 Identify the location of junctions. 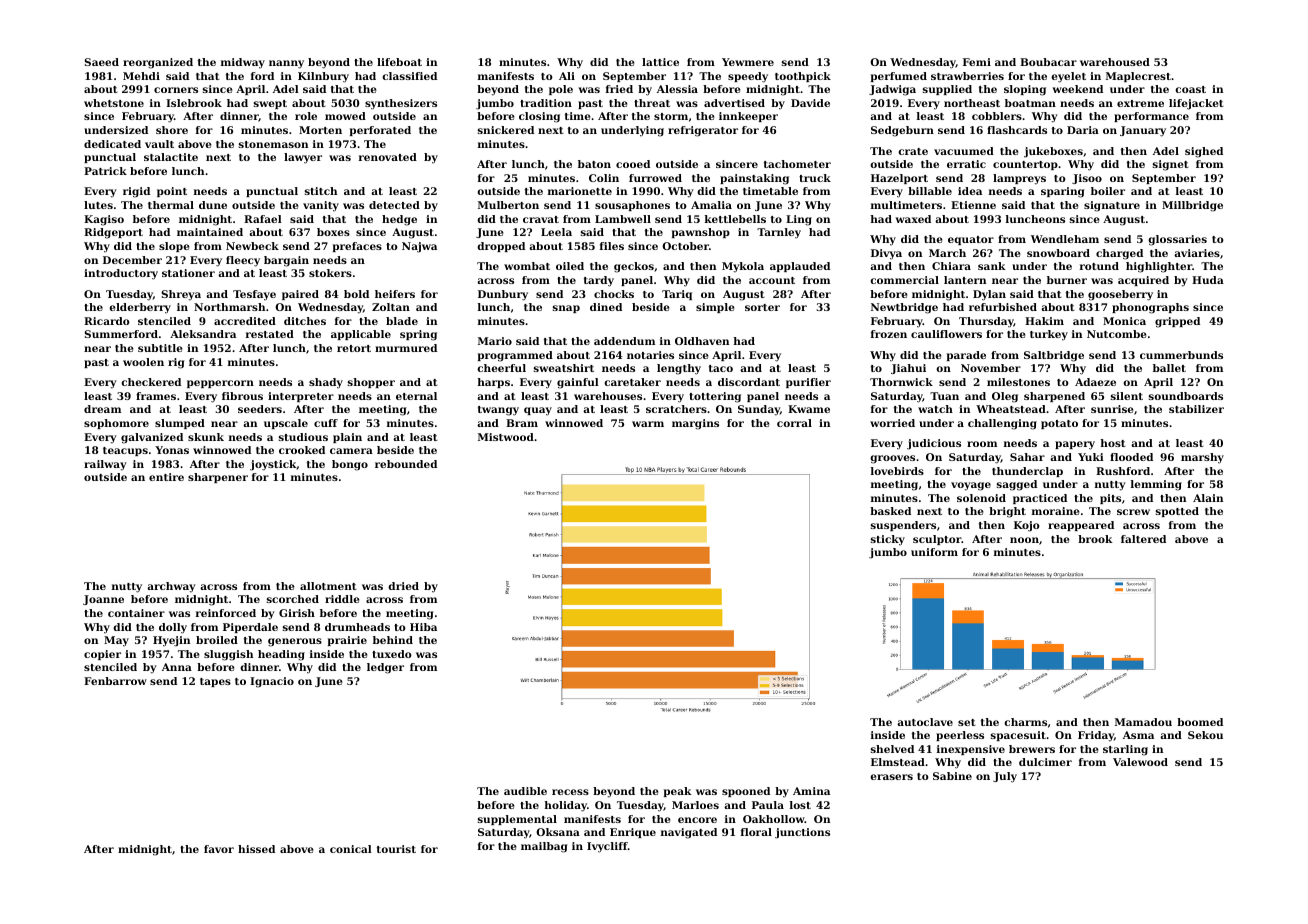
(802, 833).
